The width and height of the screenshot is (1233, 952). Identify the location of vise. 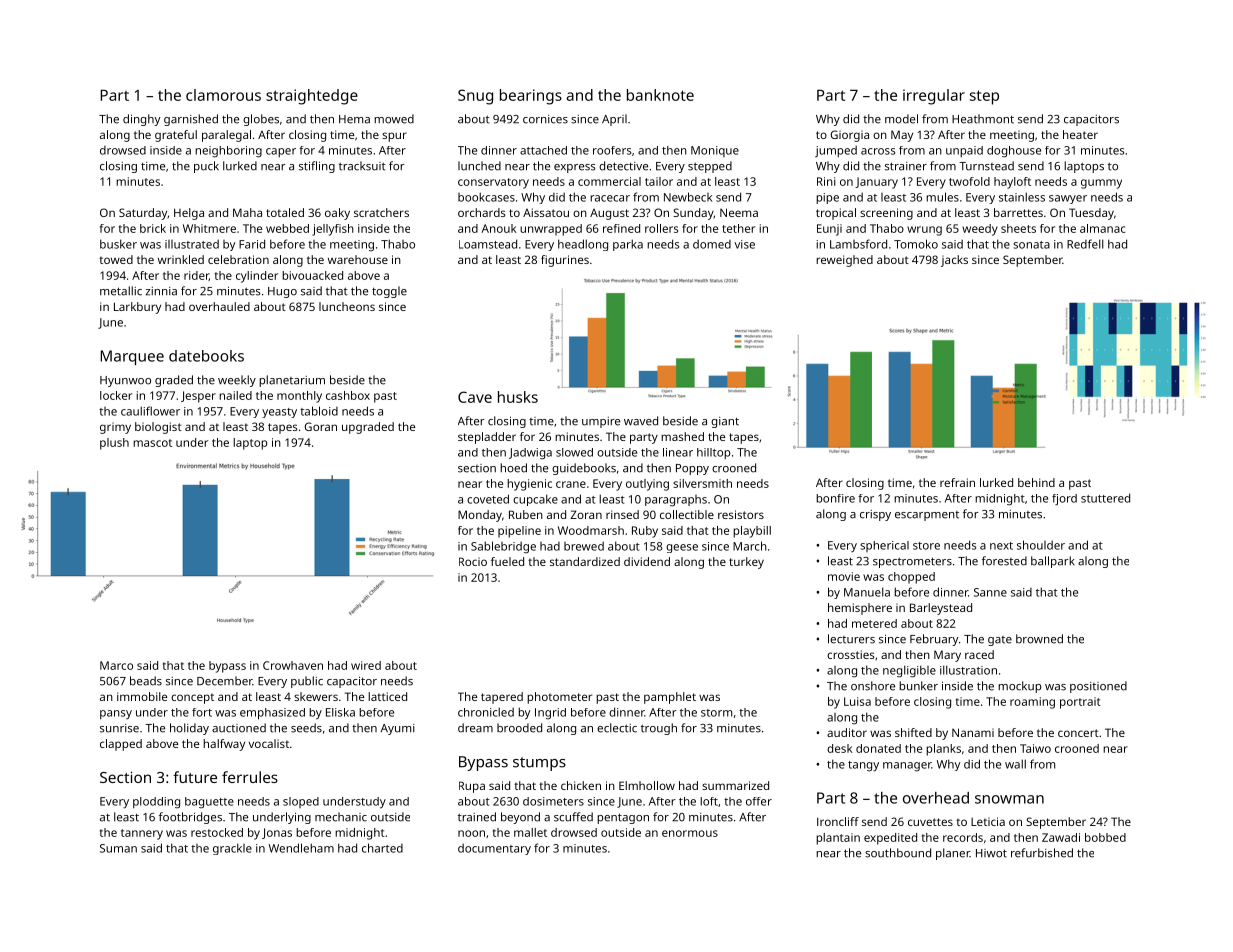
(744, 244).
